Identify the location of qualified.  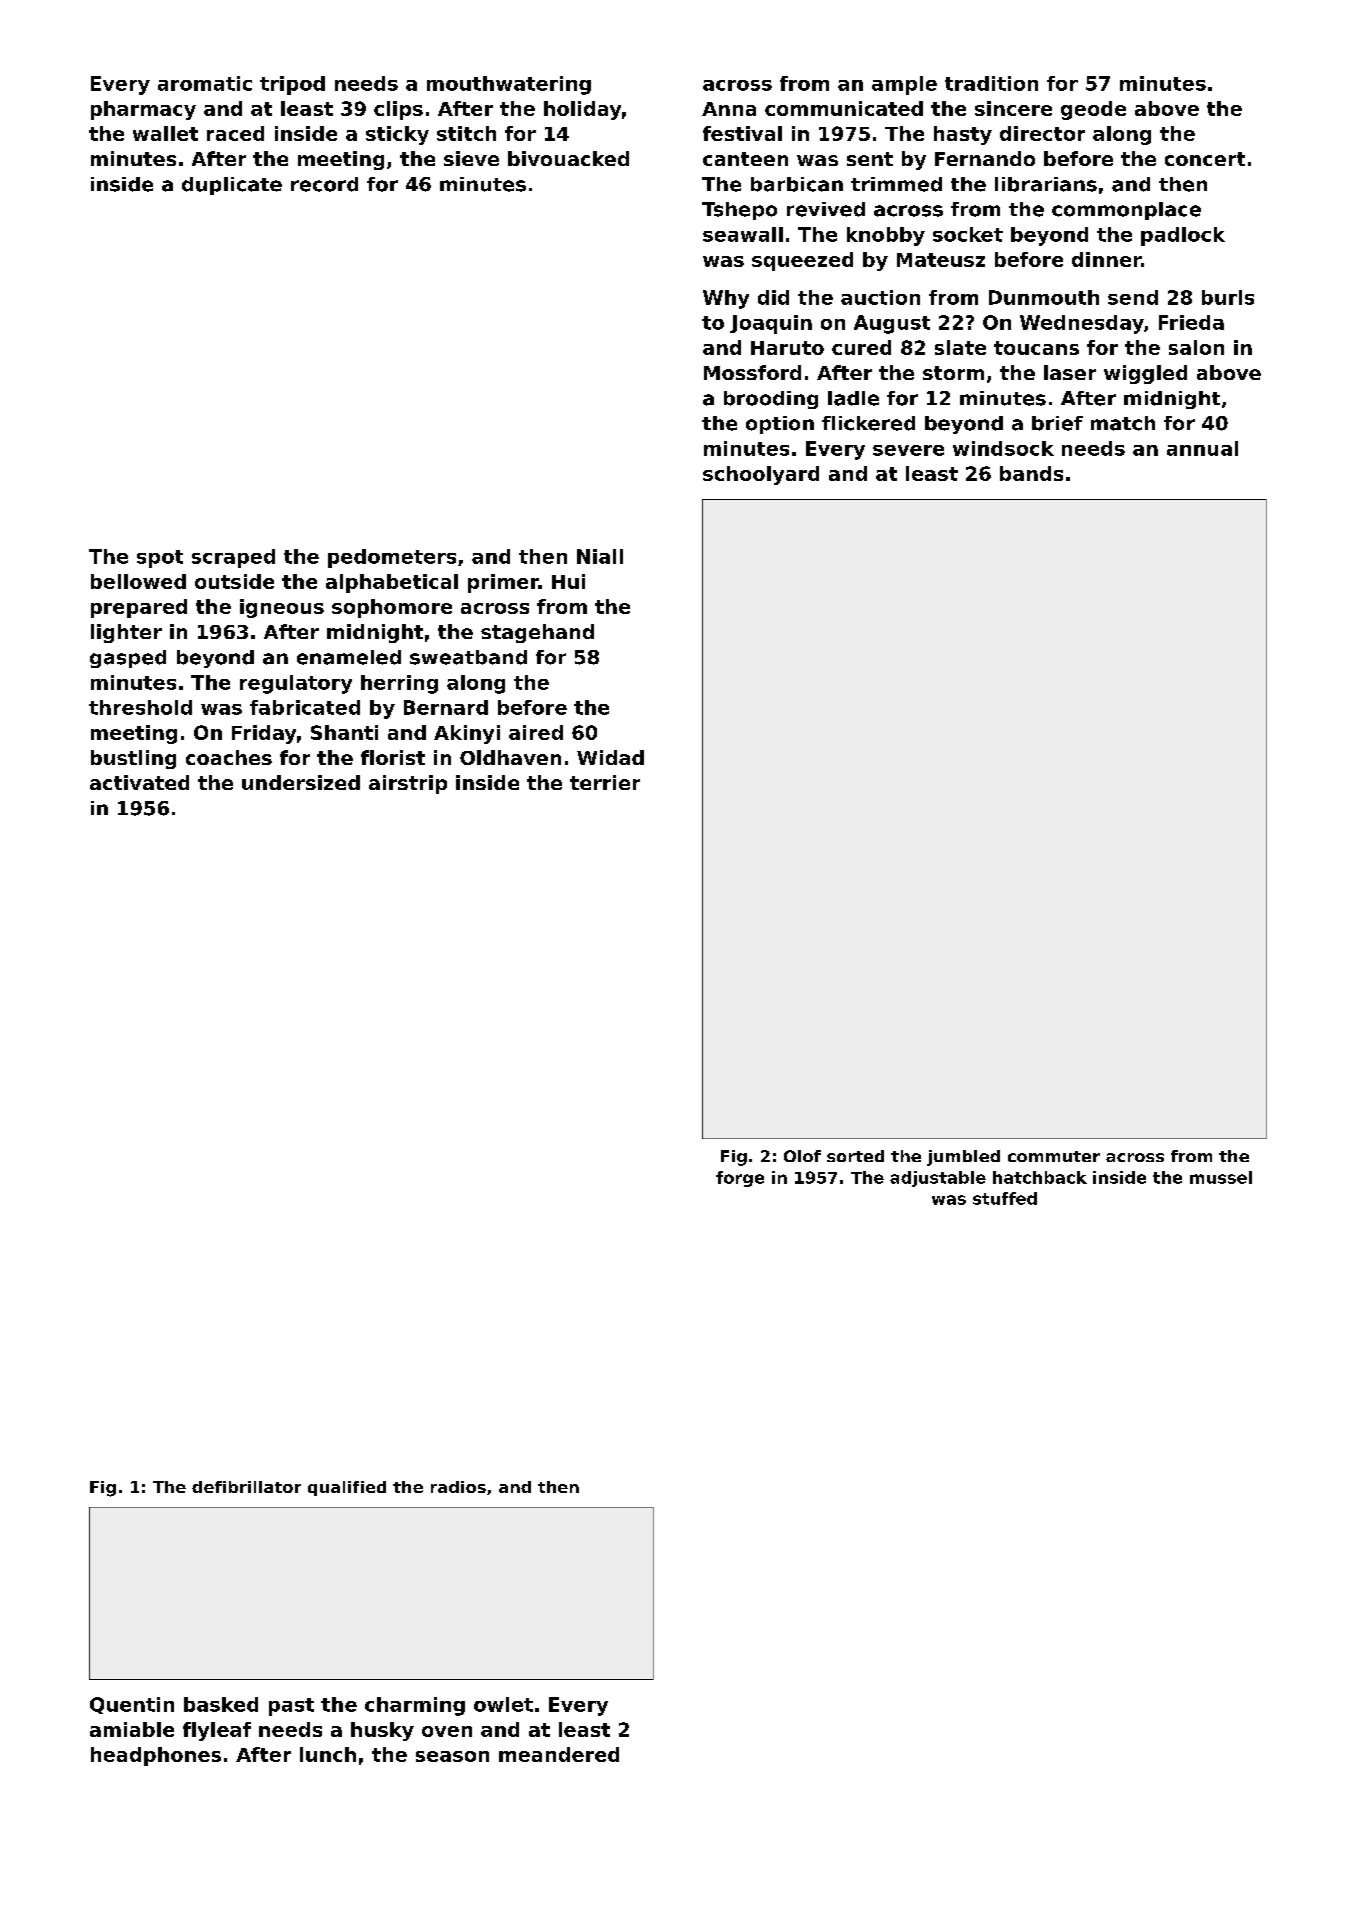
(347, 1488).
